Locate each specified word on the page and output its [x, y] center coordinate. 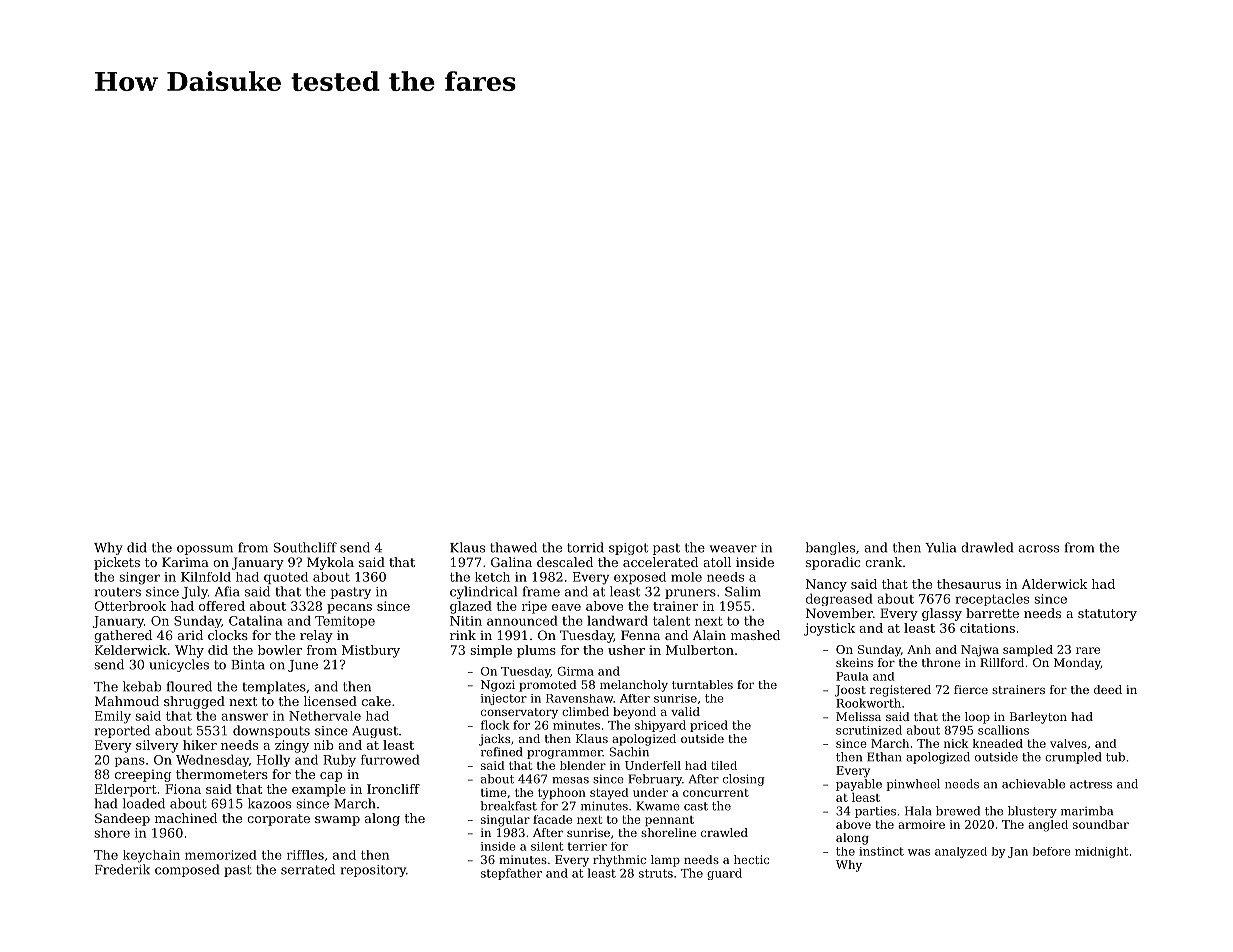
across [1038, 549]
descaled [565, 562]
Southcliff [305, 547]
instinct [881, 851]
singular [505, 821]
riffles [305, 855]
